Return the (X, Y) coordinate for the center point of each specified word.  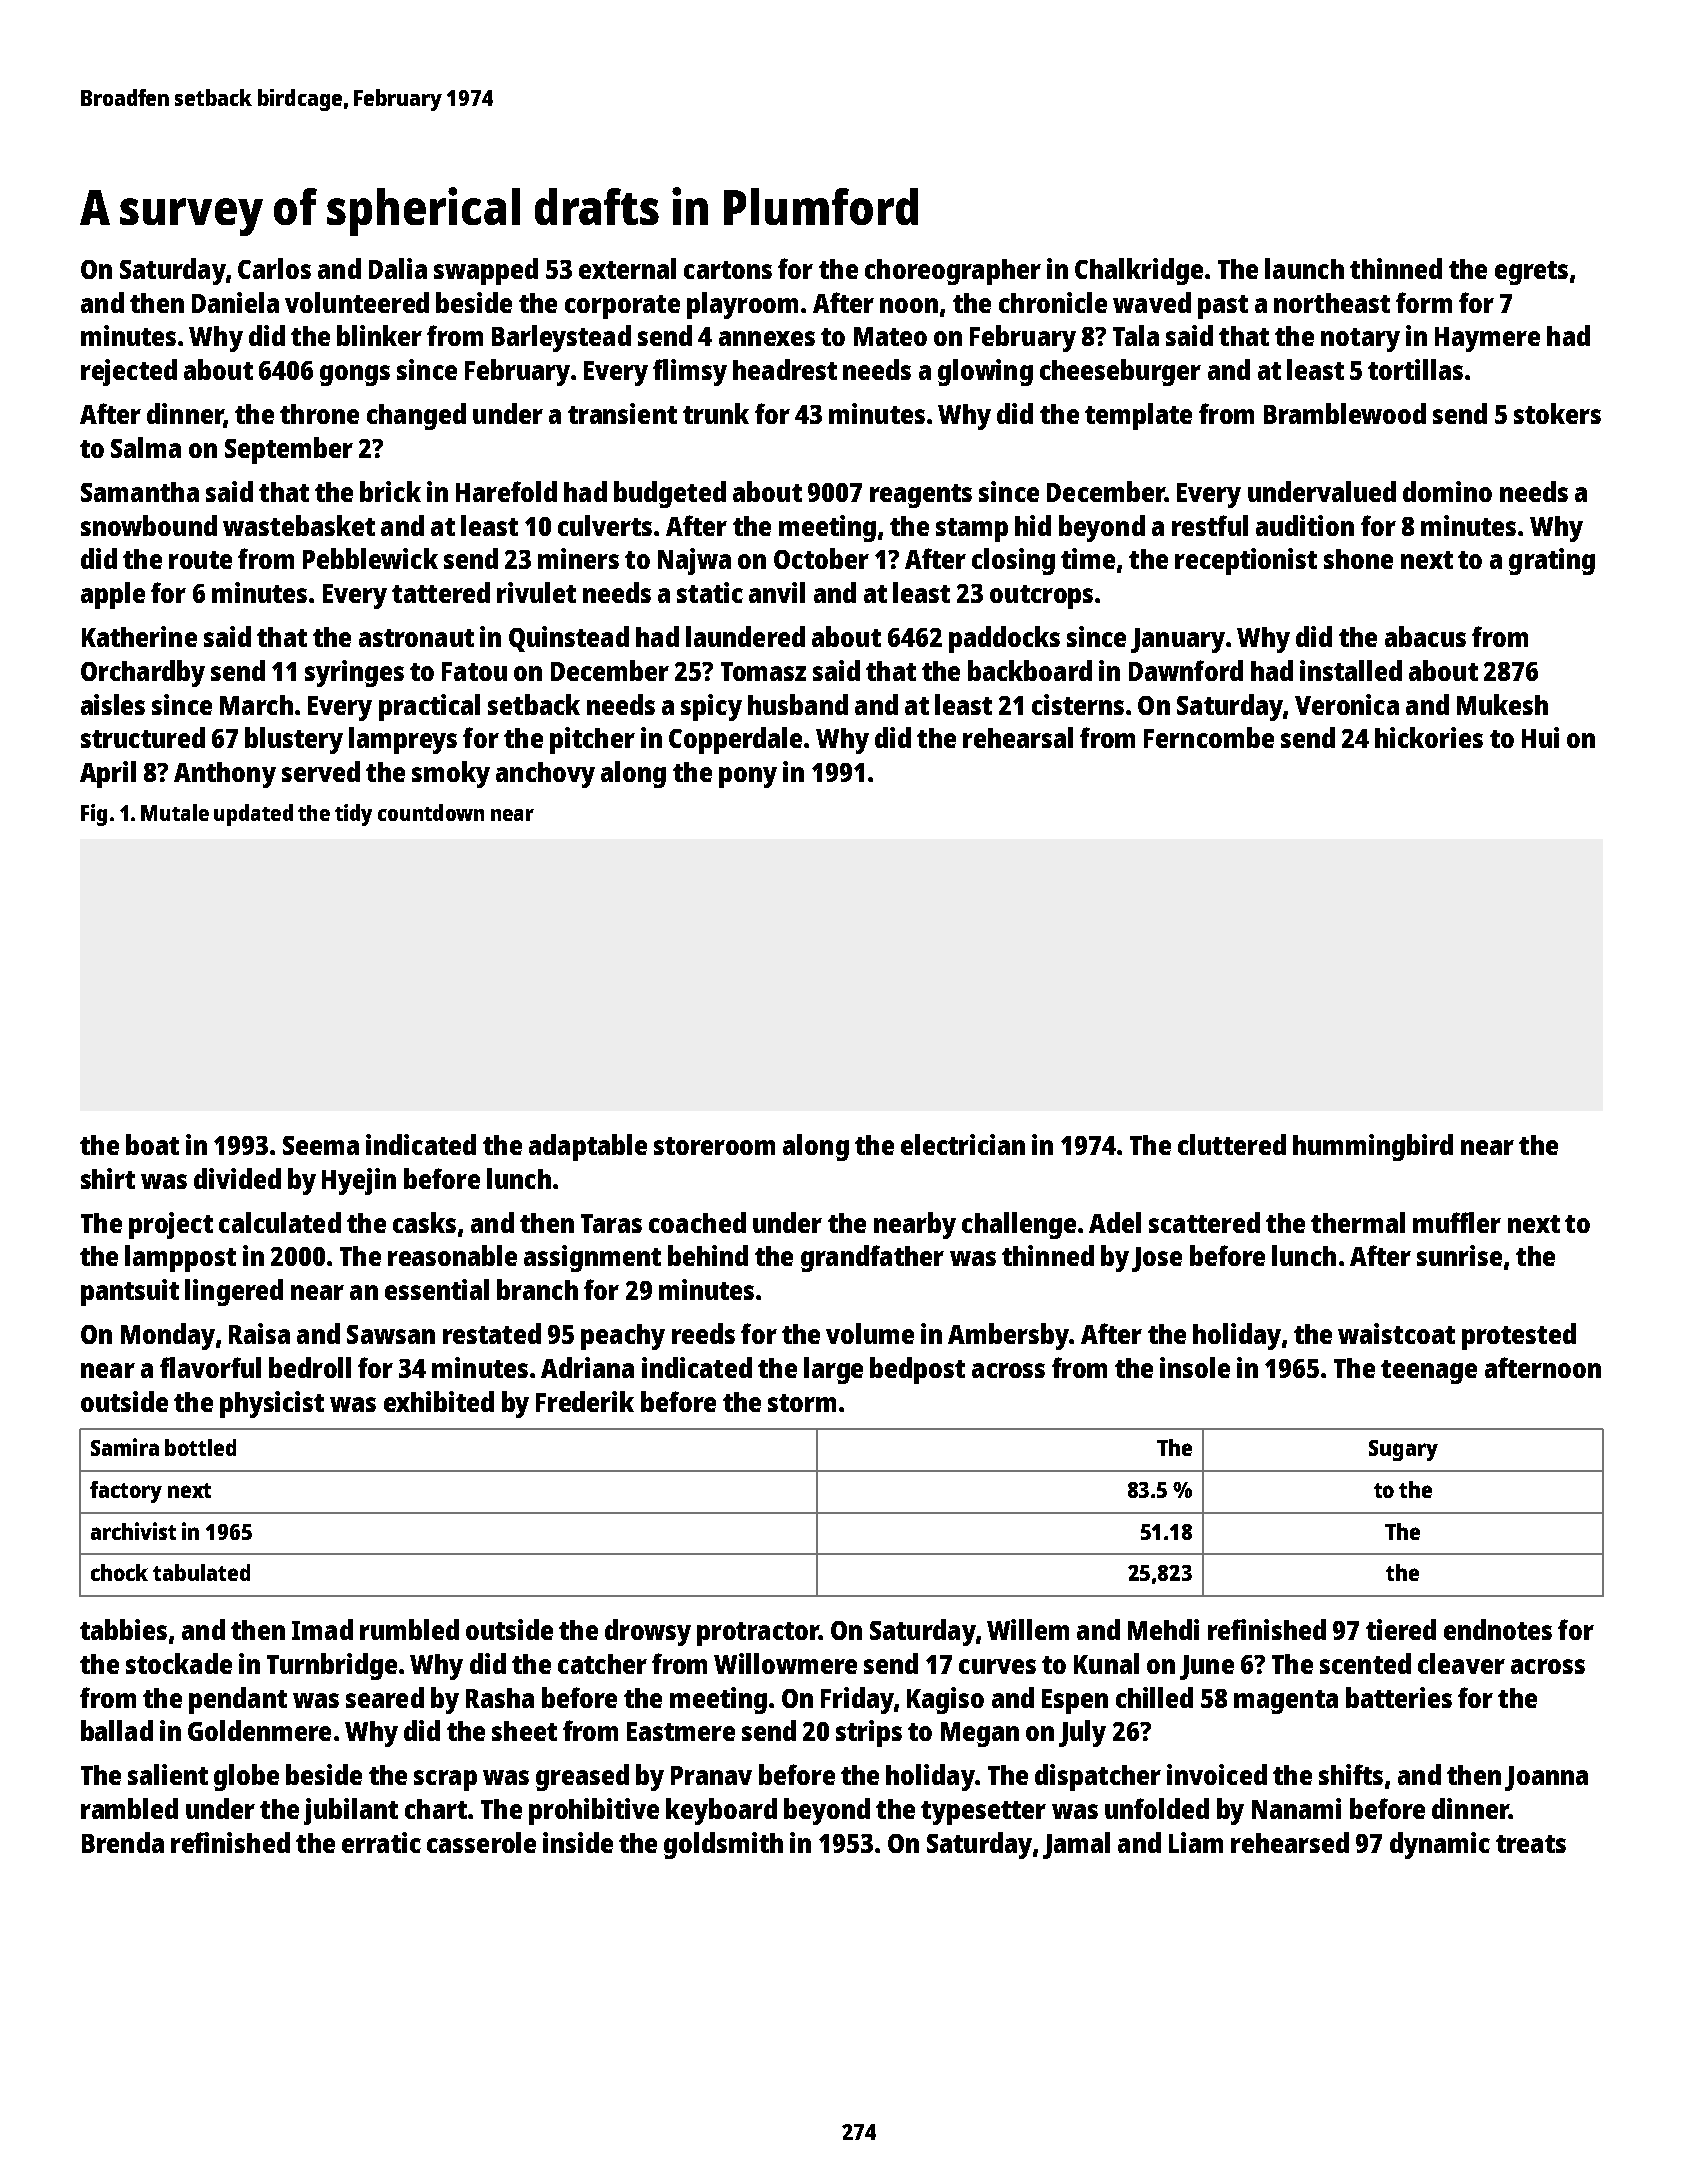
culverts (605, 525)
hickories (1429, 737)
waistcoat (1396, 1333)
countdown (431, 812)
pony (748, 777)
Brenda (123, 1842)
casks (424, 1222)
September (289, 450)
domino (1447, 491)
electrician (963, 1144)
